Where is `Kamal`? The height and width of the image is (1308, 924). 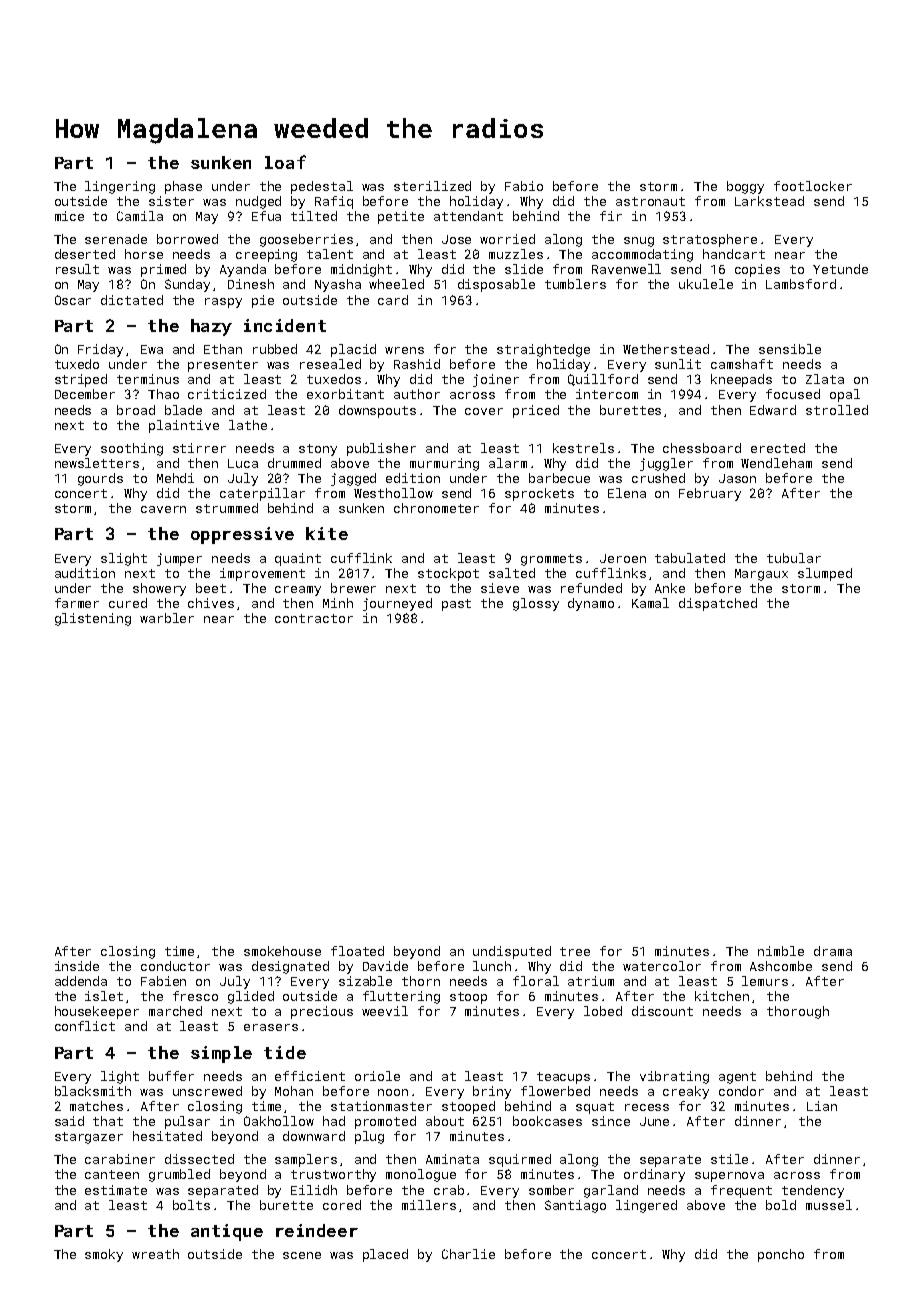 Kamal is located at coordinates (650, 603).
